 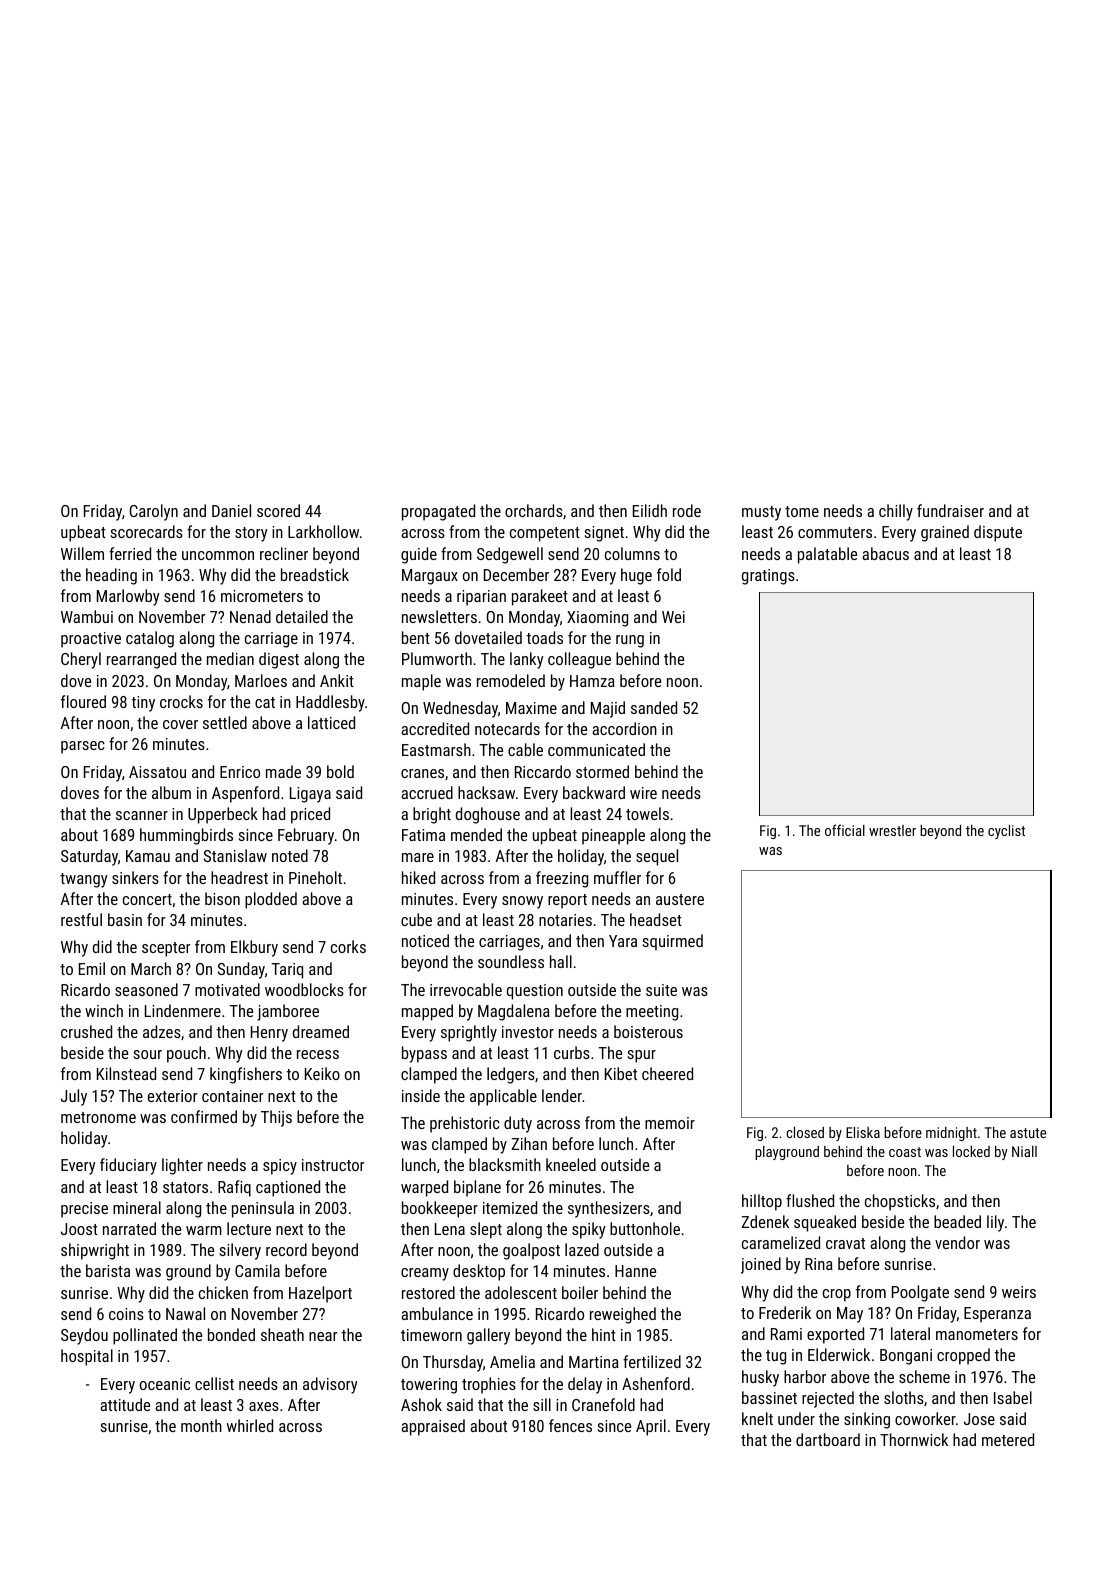 I want to click on captioned, so click(x=288, y=1188).
